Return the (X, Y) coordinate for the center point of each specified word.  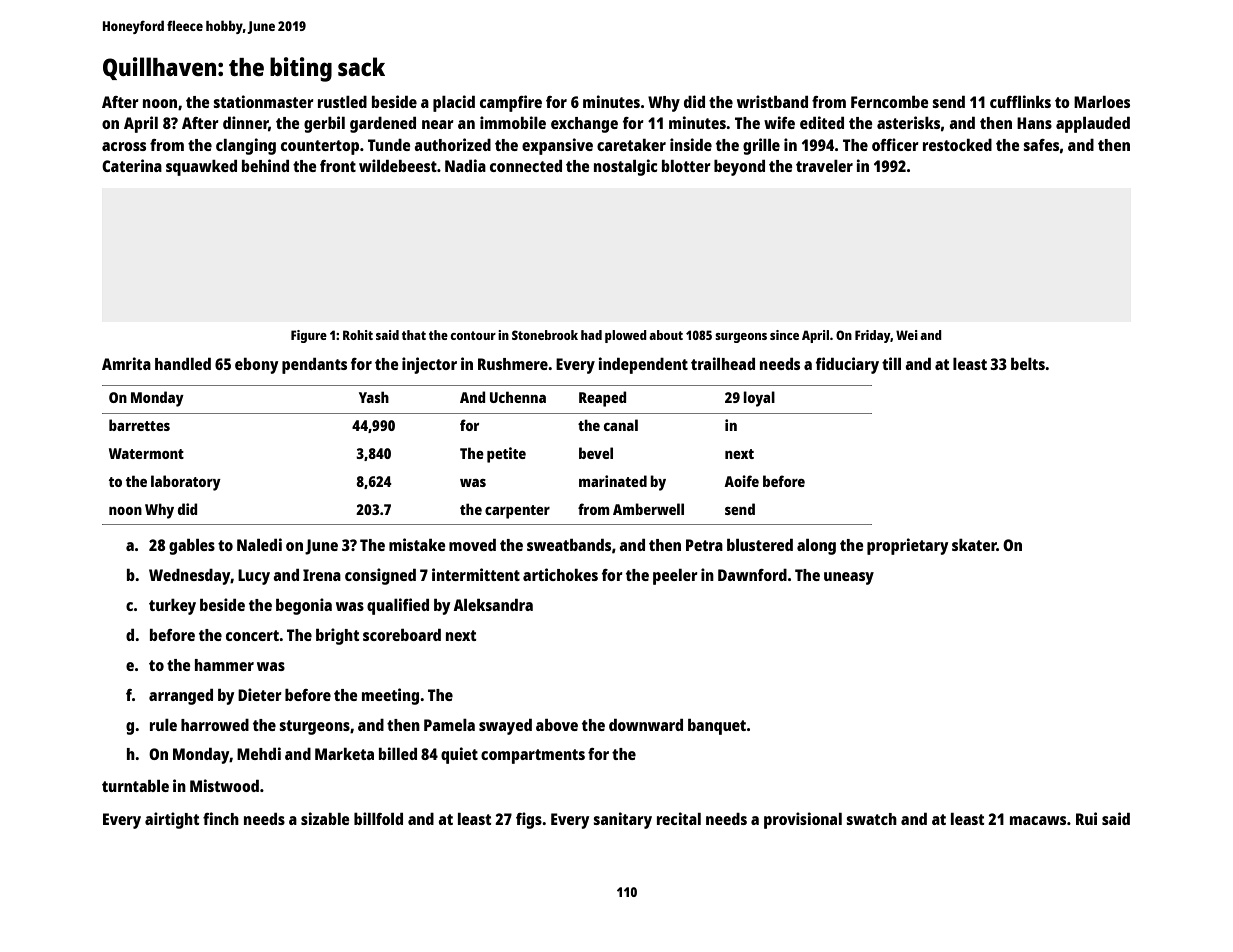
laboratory (186, 483)
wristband (772, 101)
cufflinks (1020, 101)
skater (974, 545)
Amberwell (648, 509)
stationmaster (263, 101)
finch (221, 818)
